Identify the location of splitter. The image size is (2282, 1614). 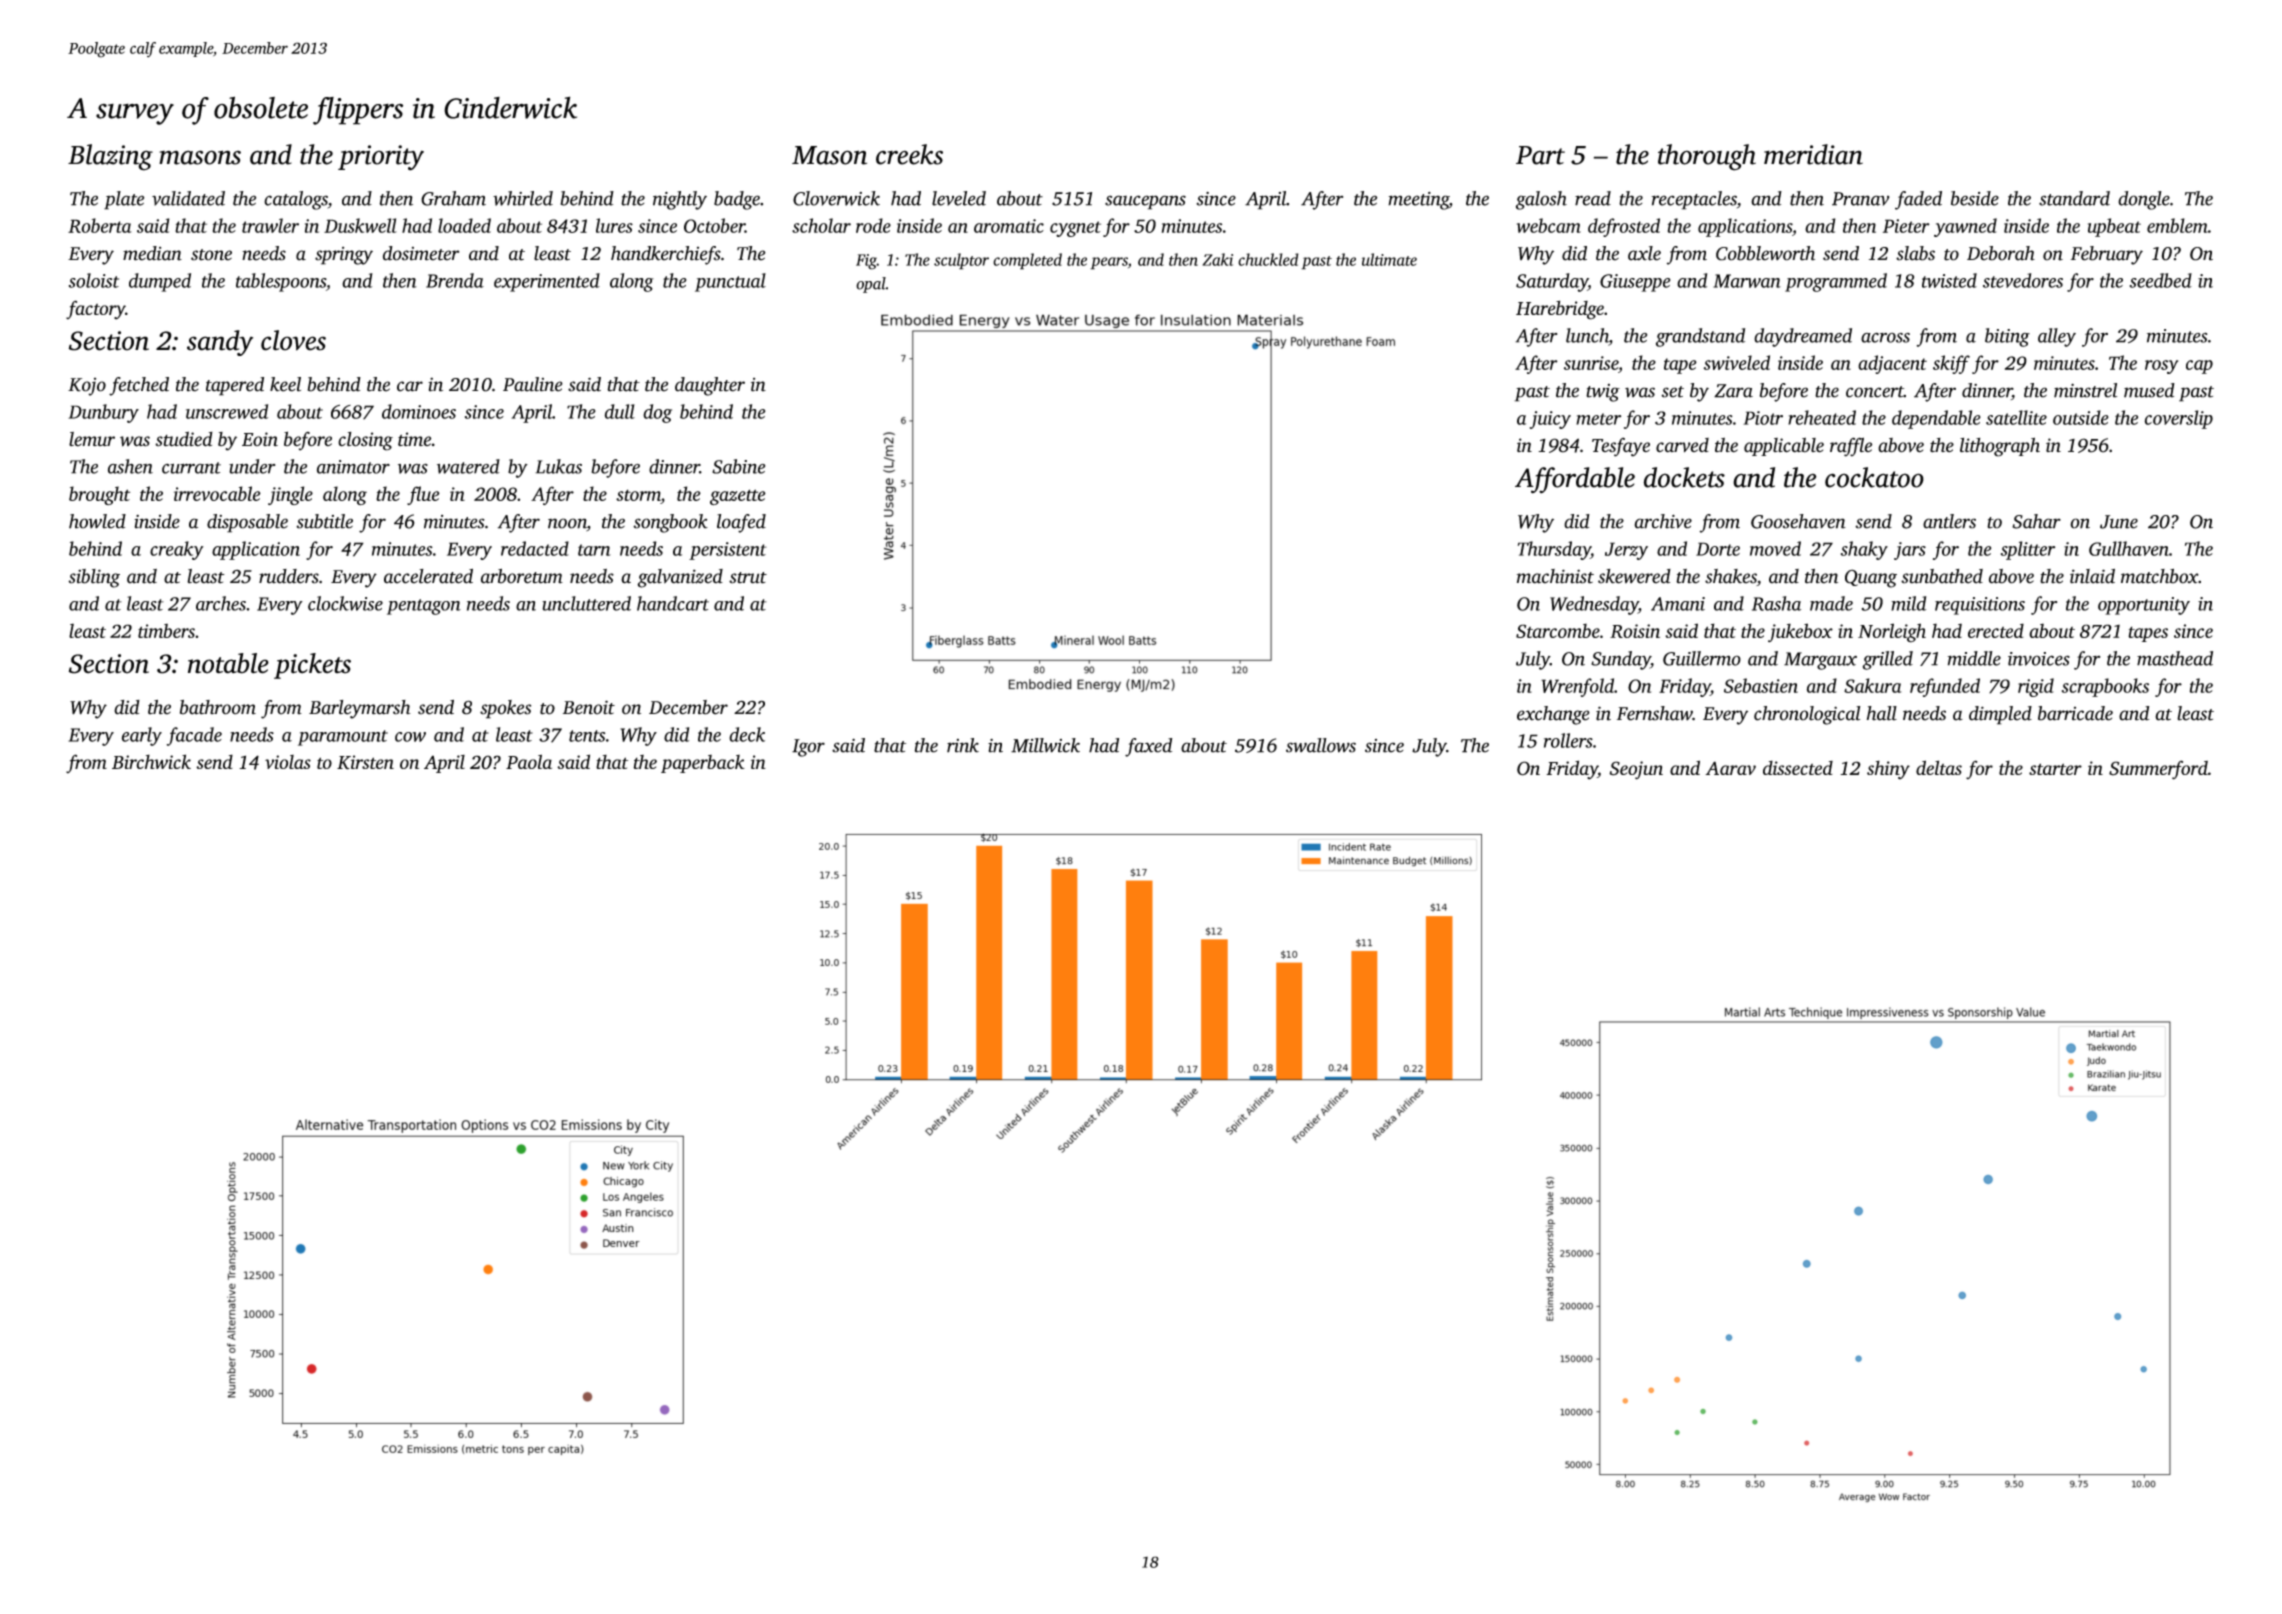
(2028, 550).
